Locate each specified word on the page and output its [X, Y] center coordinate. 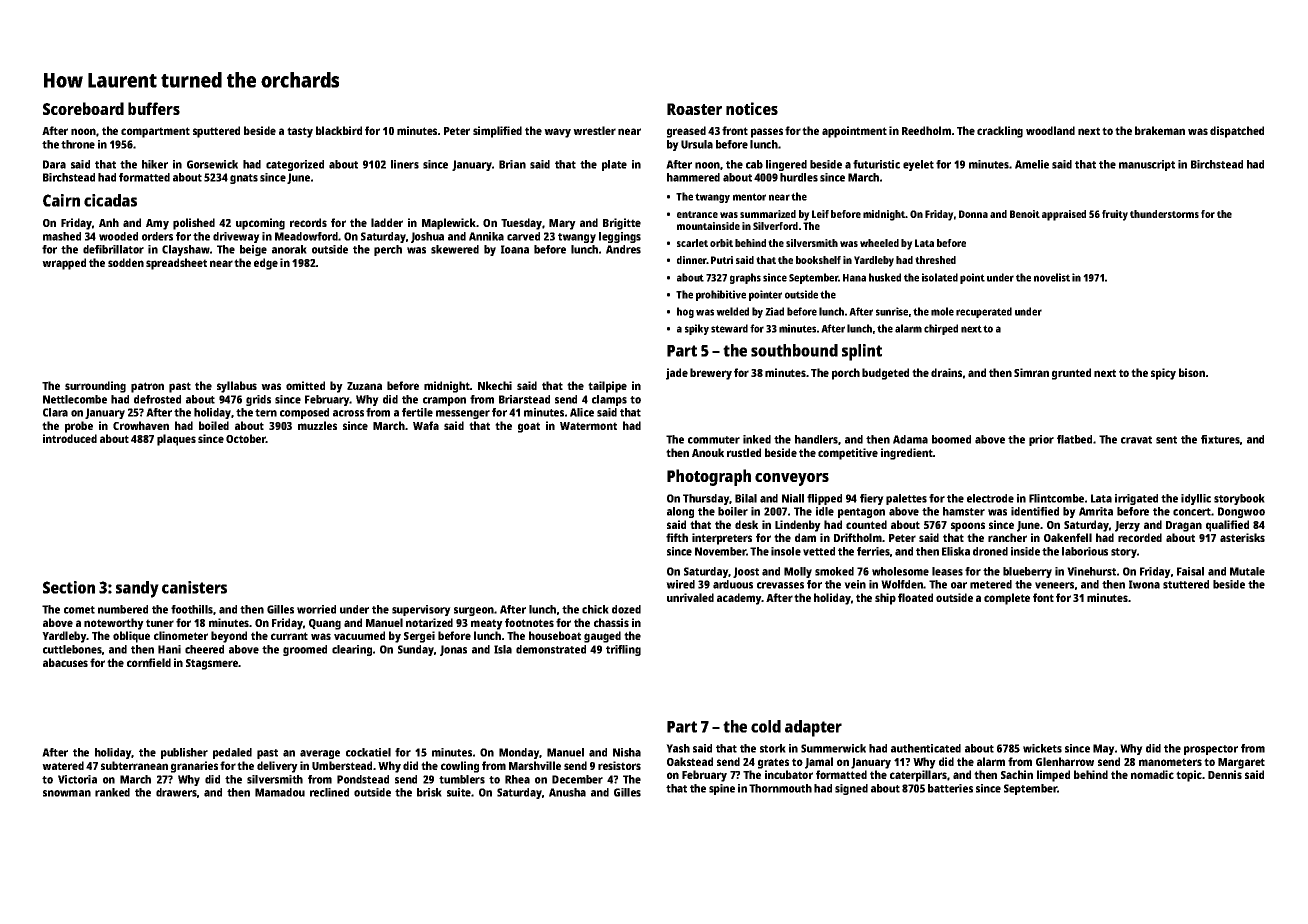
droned [990, 551]
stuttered [1186, 584]
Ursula [697, 144]
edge [266, 264]
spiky [697, 329]
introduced [70, 438]
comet [79, 610]
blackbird [339, 130]
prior [1041, 440]
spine [722, 789]
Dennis [1225, 774]
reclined [329, 792]
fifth [677, 537]
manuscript [1147, 165]
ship [885, 599]
